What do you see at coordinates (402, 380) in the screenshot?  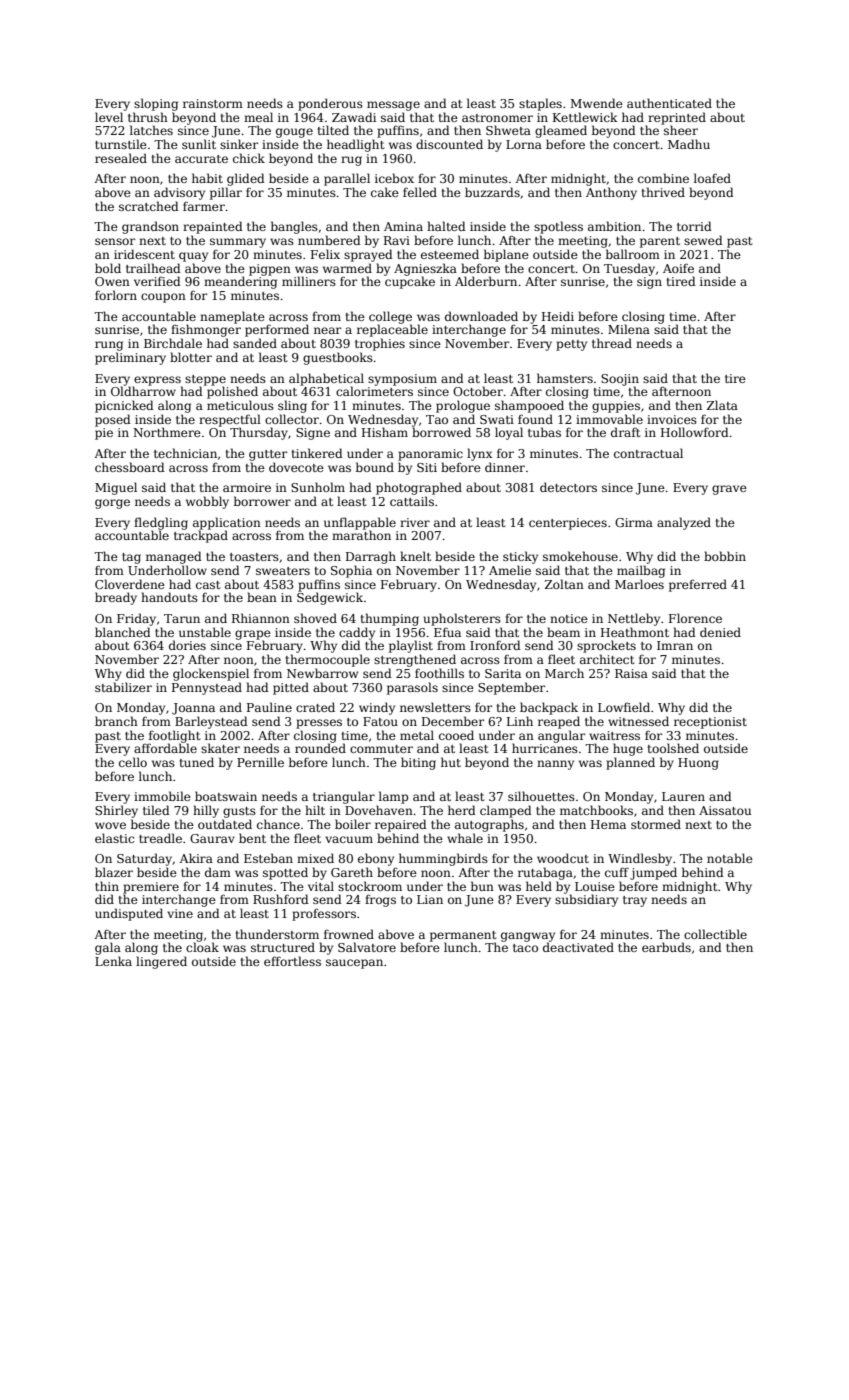 I see `symposium` at bounding box center [402, 380].
